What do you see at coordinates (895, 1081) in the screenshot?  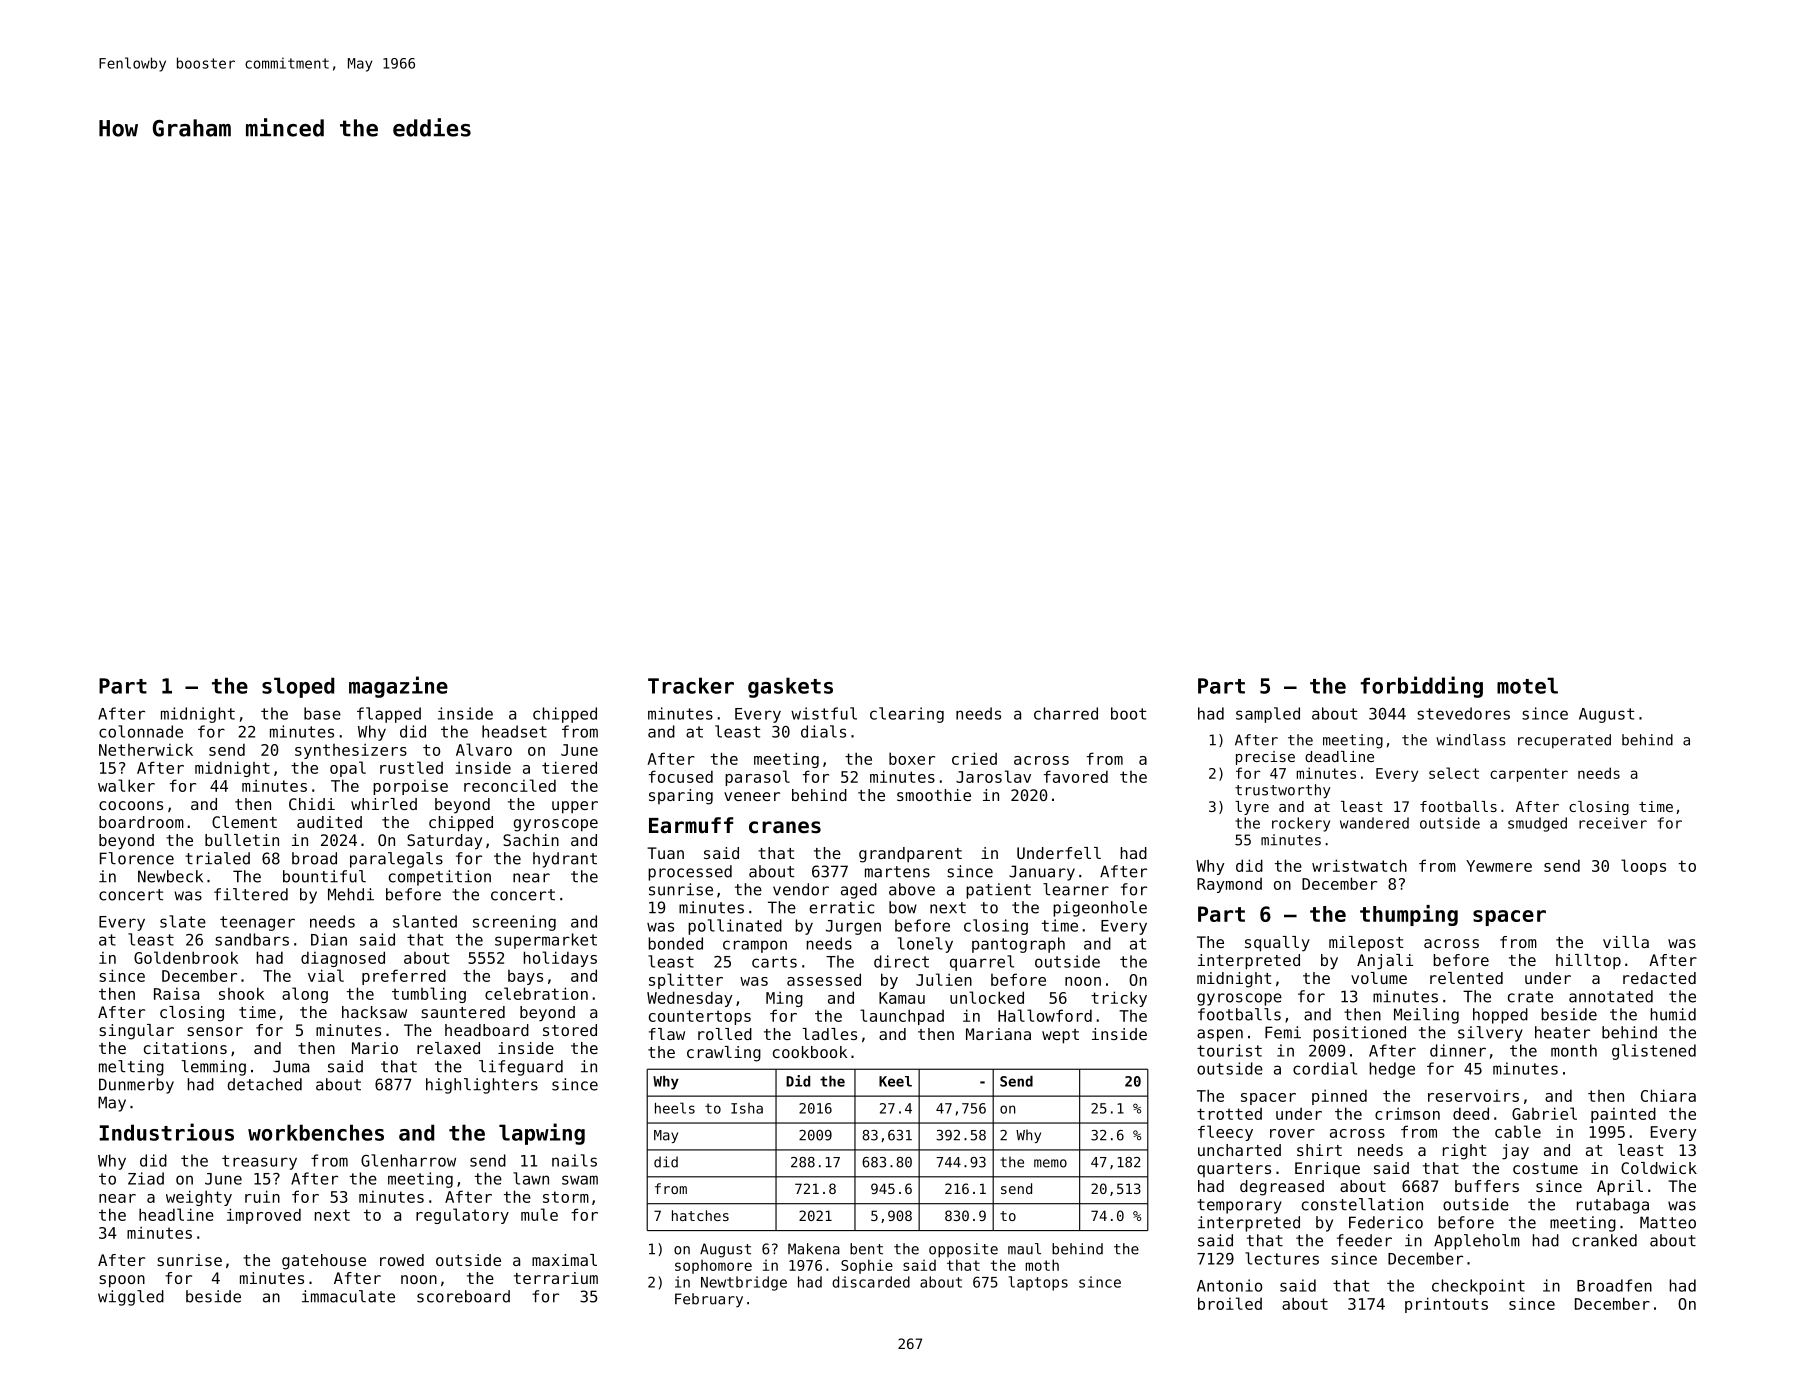 I see `Keel` at bounding box center [895, 1081].
